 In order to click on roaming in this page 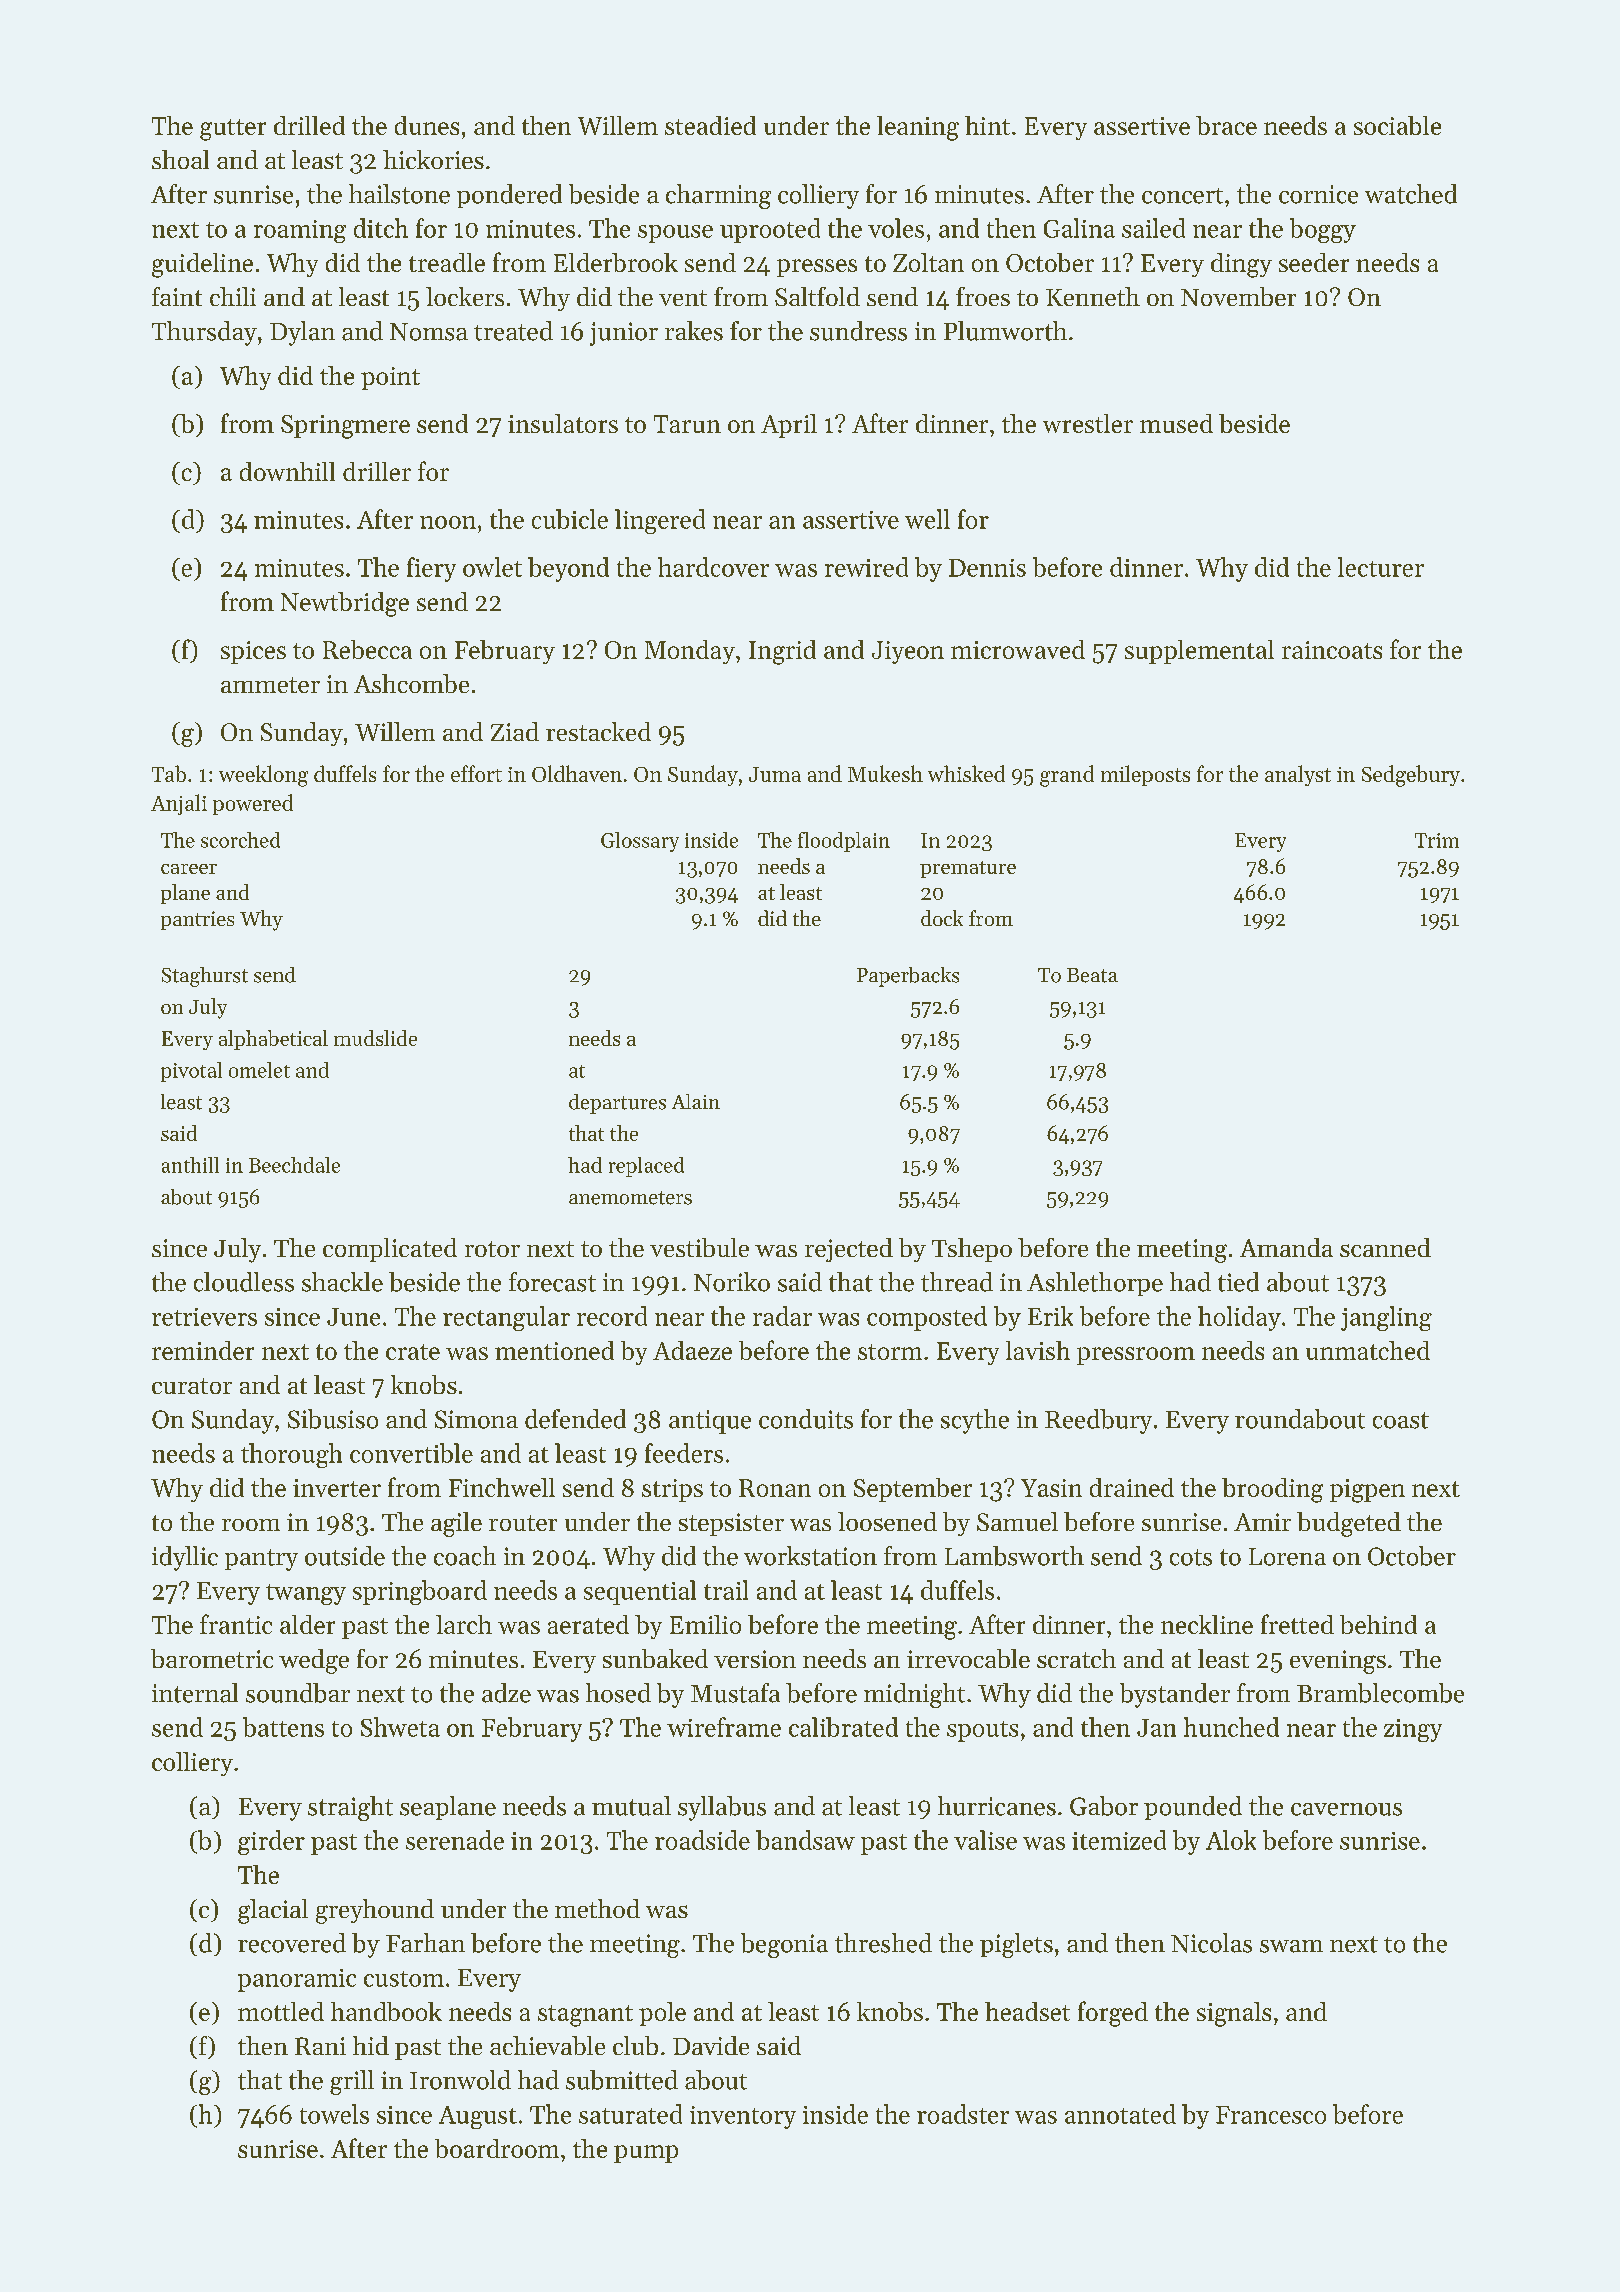, I will do `click(300, 231)`.
